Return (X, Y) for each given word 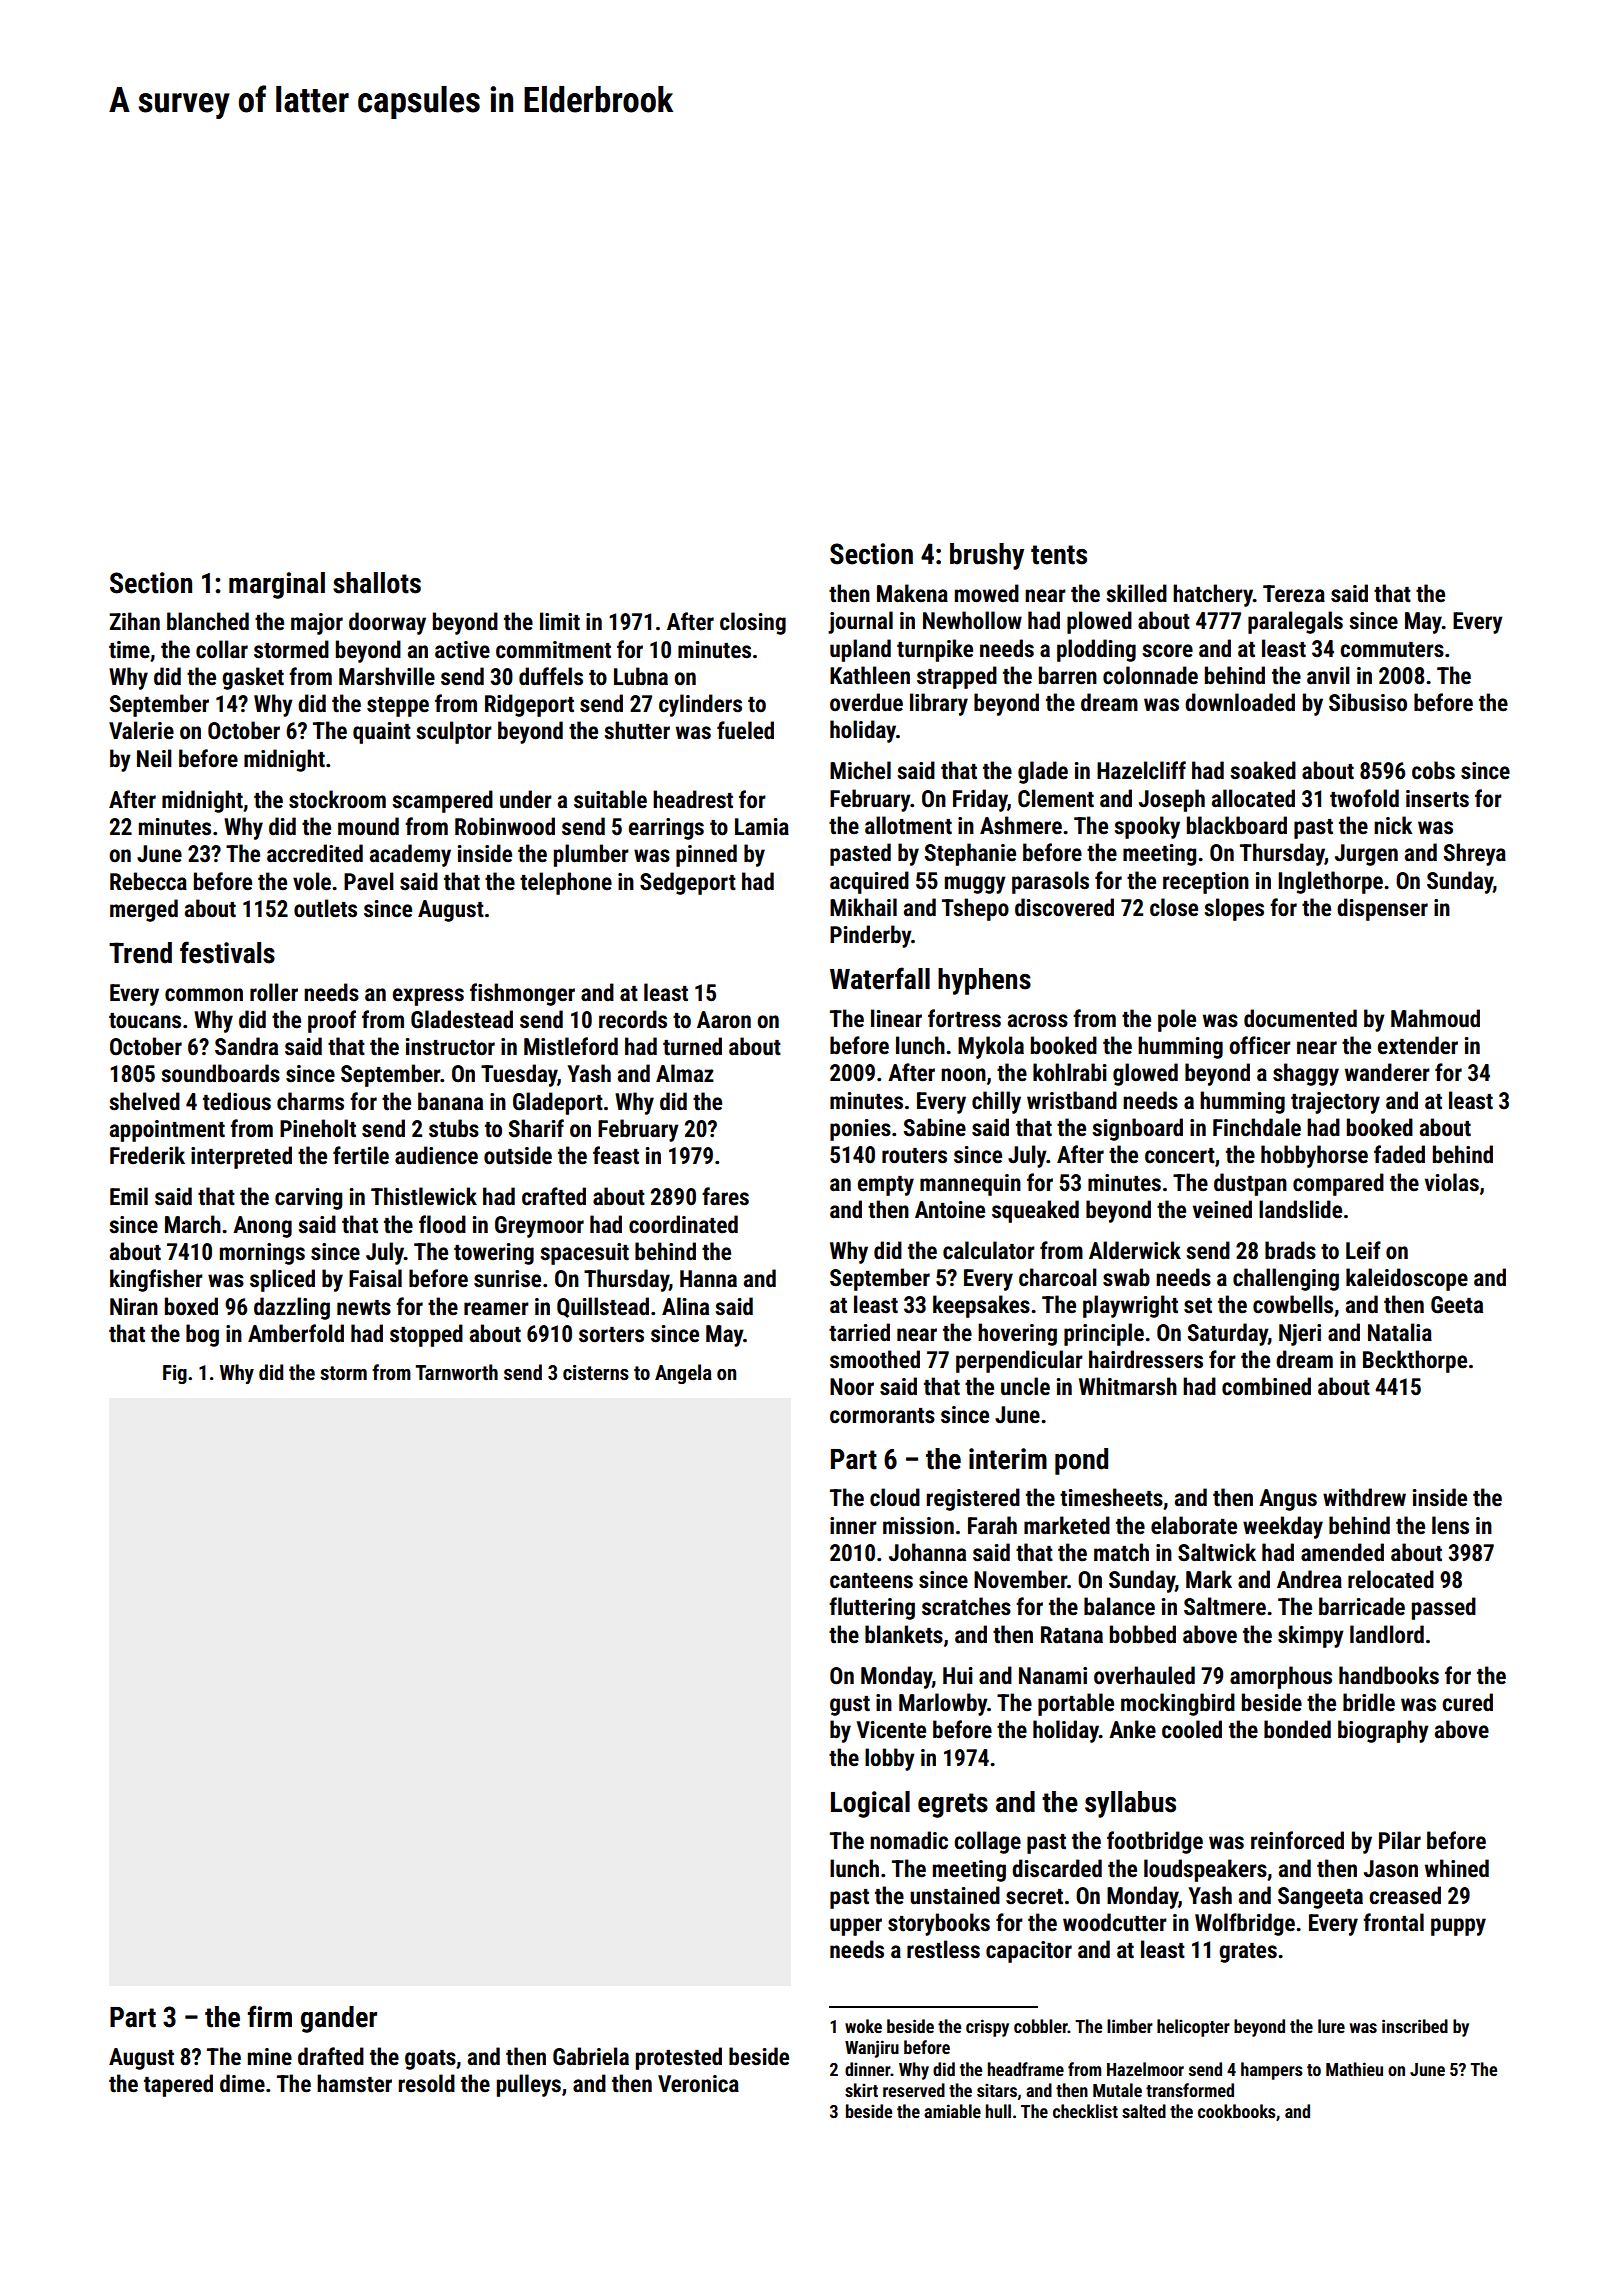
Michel (860, 770)
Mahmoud (1435, 1018)
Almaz (685, 1073)
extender (1418, 1045)
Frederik (147, 1155)
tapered (178, 2085)
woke (863, 2026)
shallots (377, 583)
